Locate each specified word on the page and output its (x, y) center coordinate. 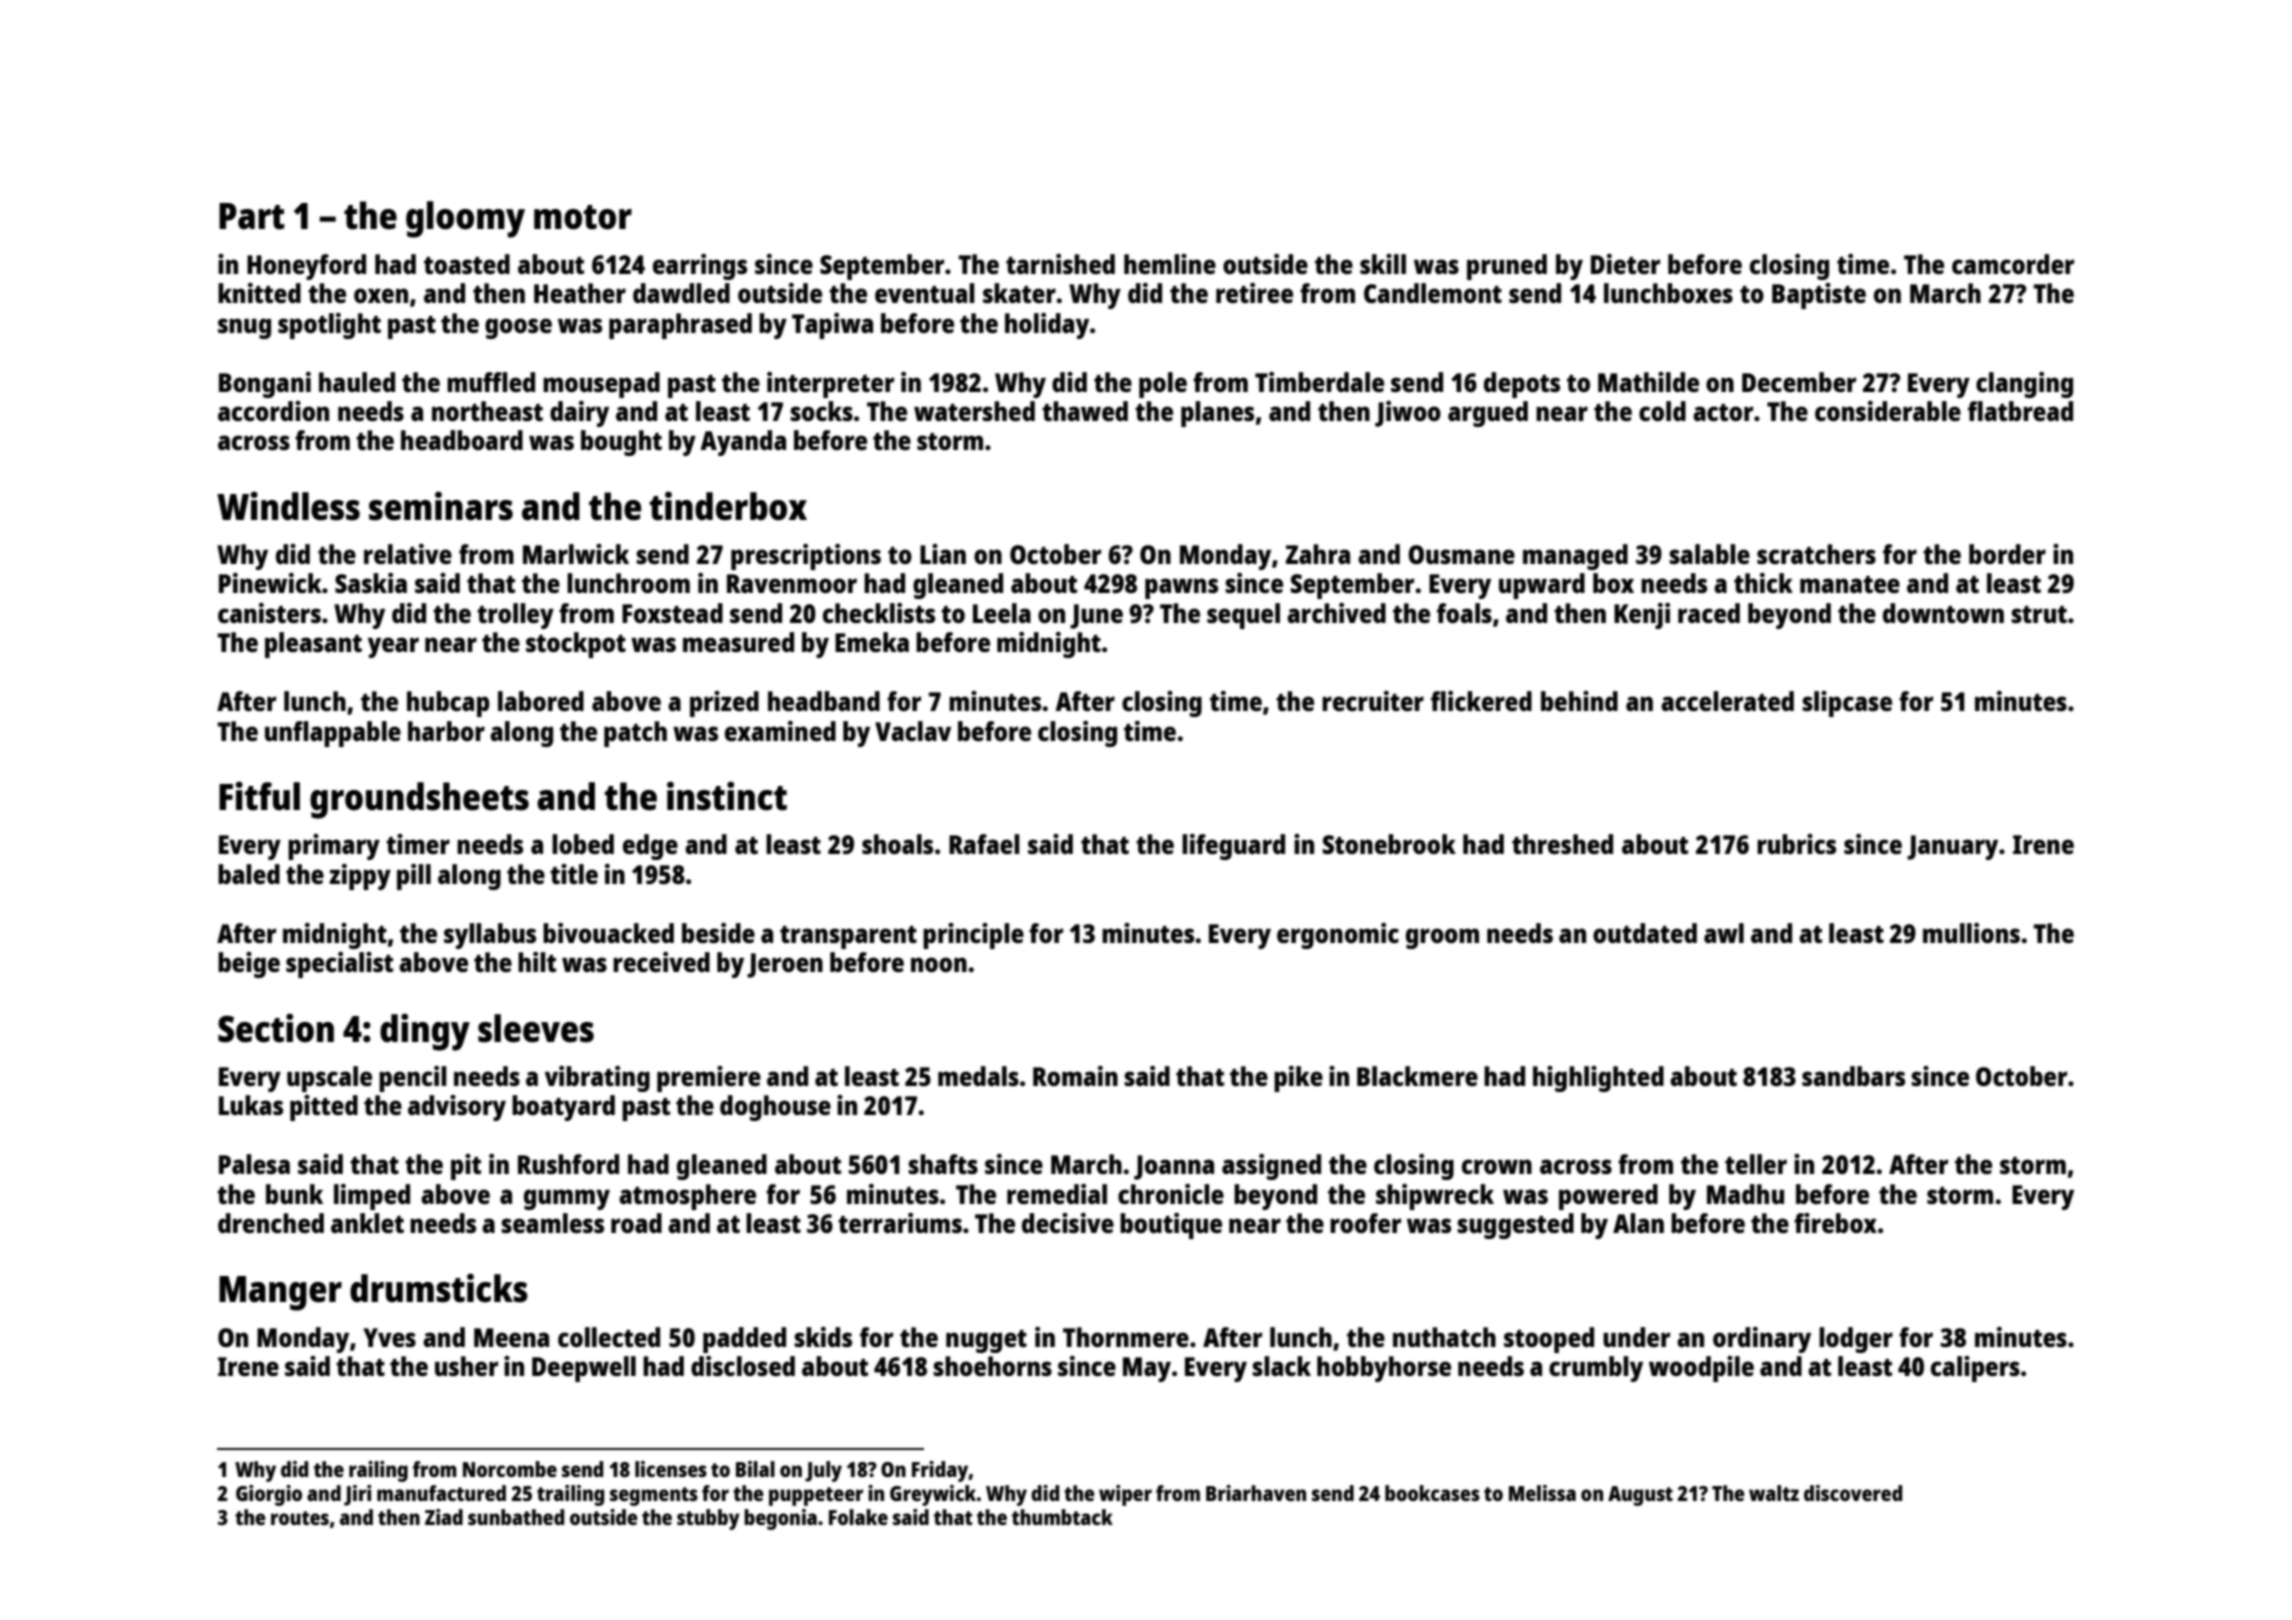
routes (300, 1518)
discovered (1853, 1493)
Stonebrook (1389, 844)
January (1952, 847)
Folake (858, 1517)
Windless (288, 506)
